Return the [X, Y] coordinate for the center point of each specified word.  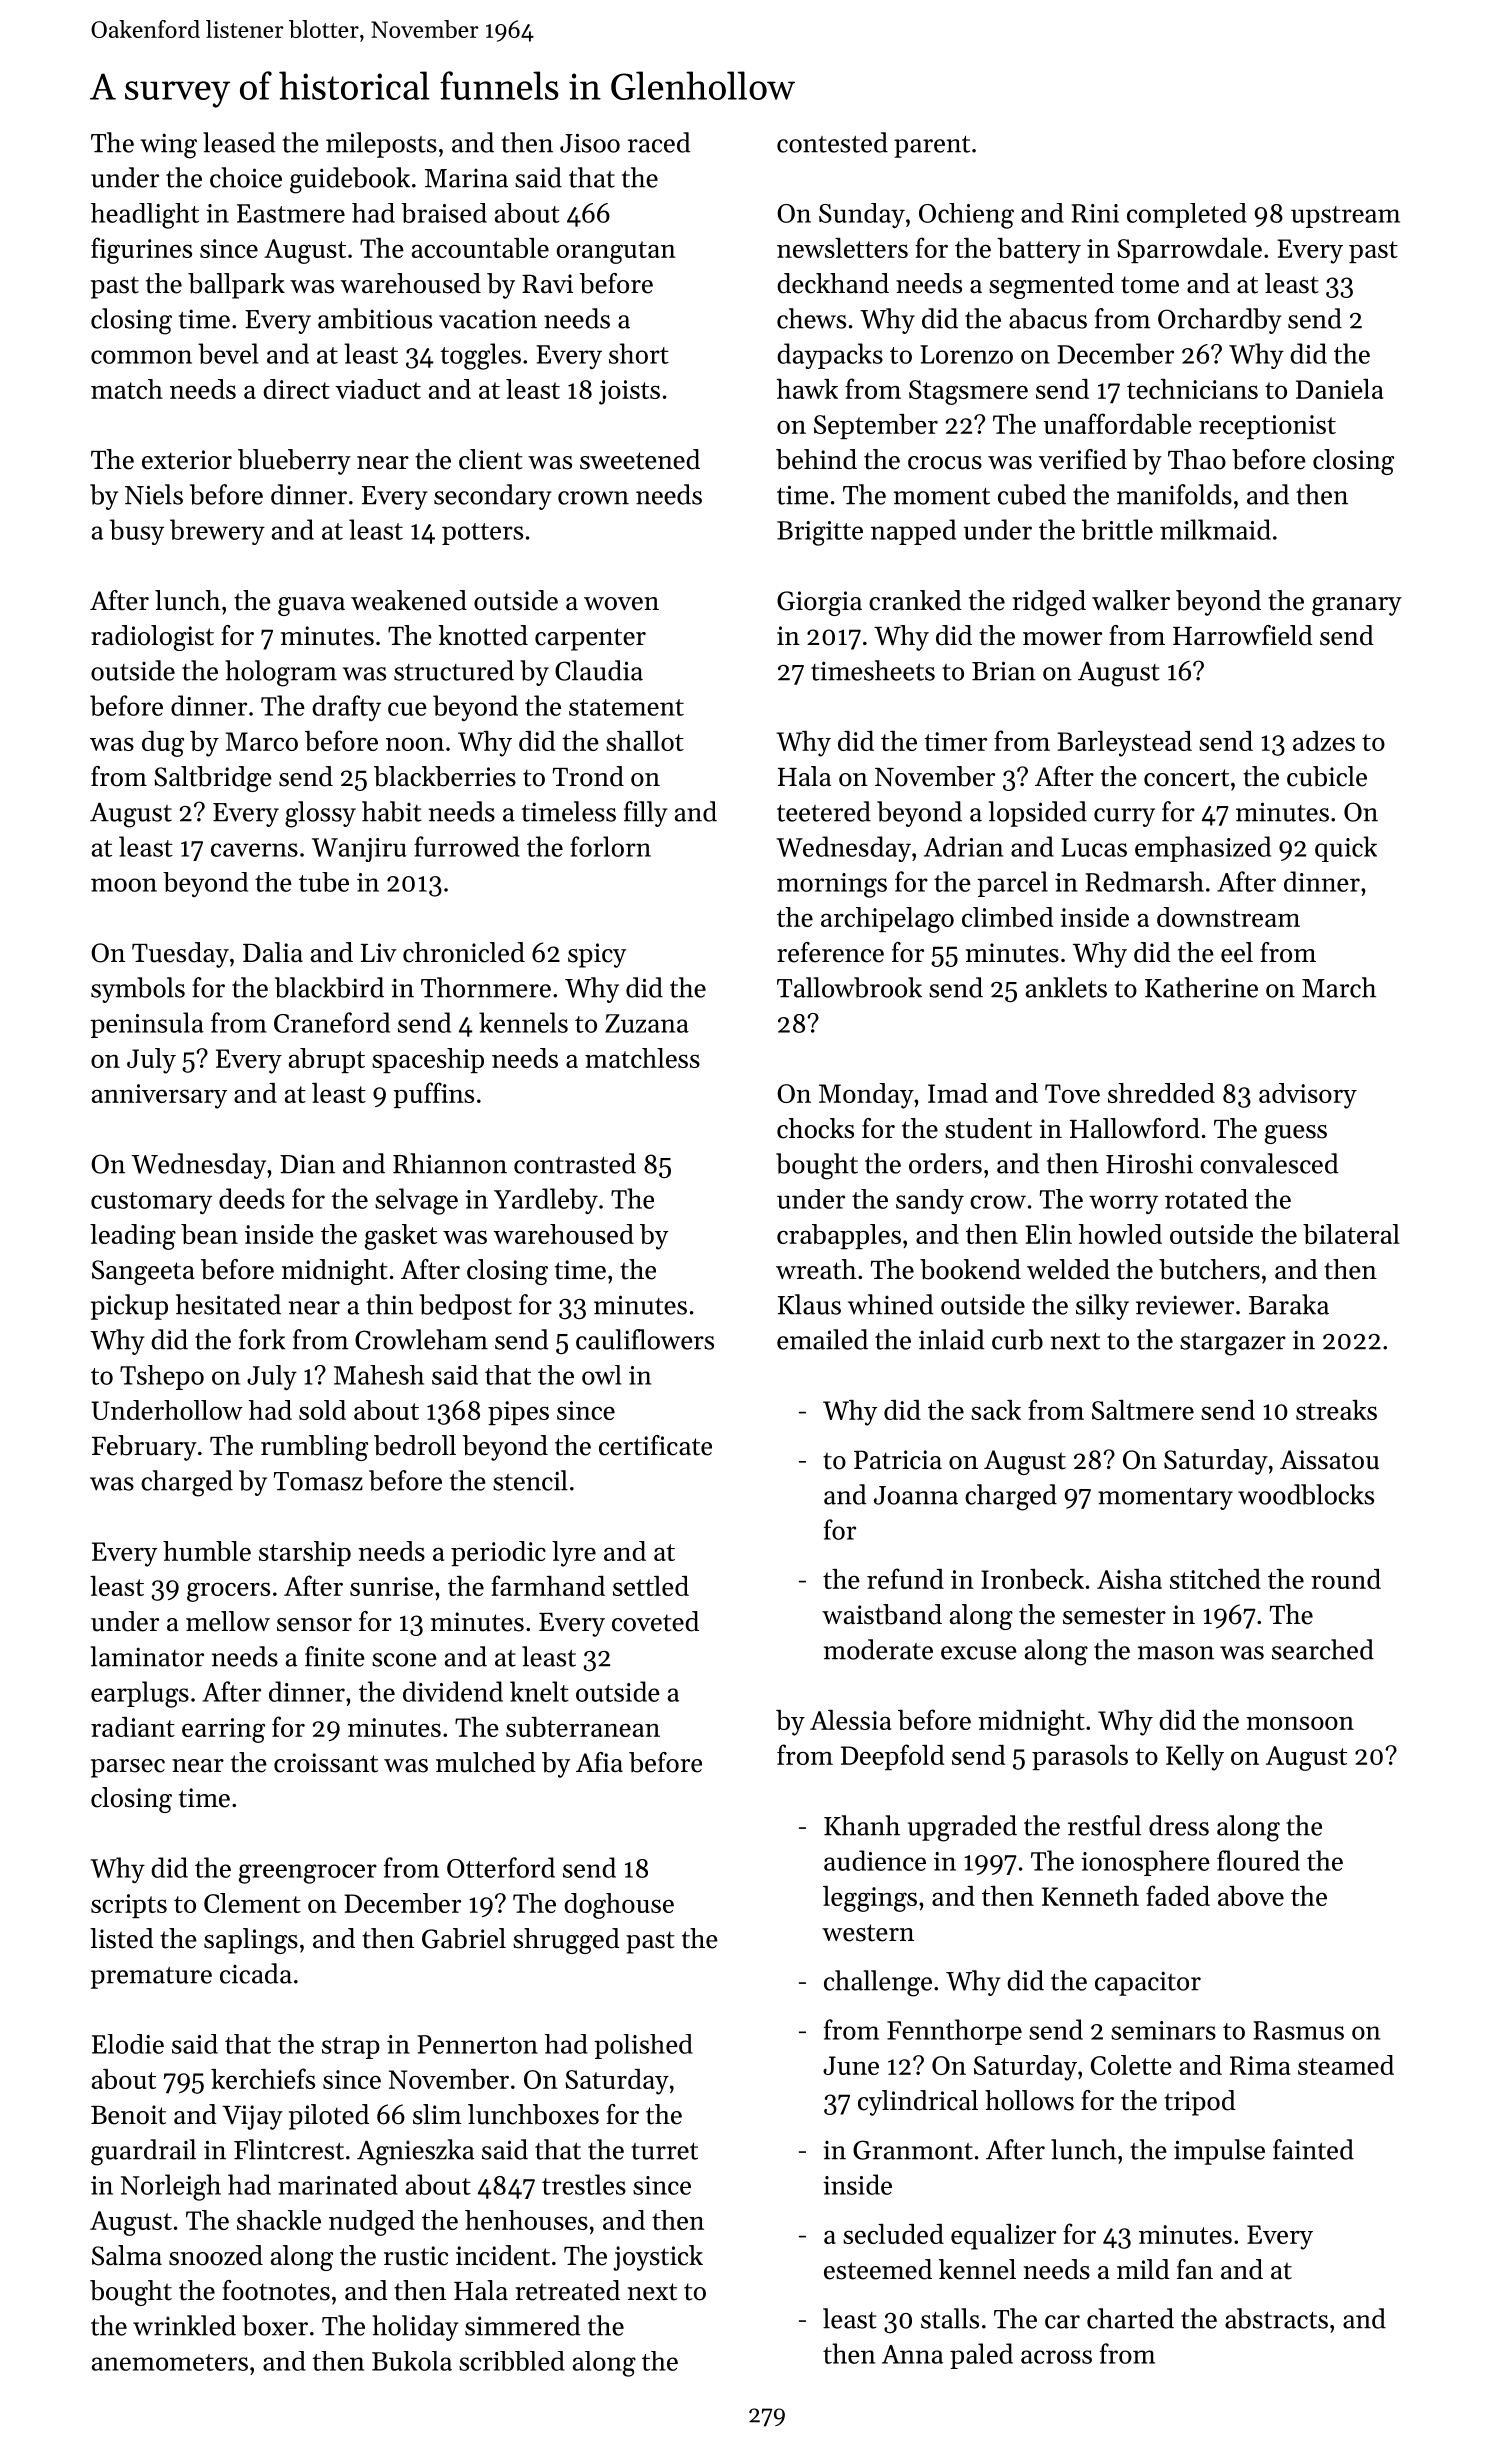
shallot [645, 741]
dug [163, 744]
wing [168, 146]
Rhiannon [450, 1163]
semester [1114, 1616]
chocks [815, 1128]
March [1339, 987]
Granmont [913, 2150]
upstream [1345, 217]
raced [659, 142]
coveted [655, 1621]
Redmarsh [1144, 881]
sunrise [391, 1586]
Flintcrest [289, 2149]
